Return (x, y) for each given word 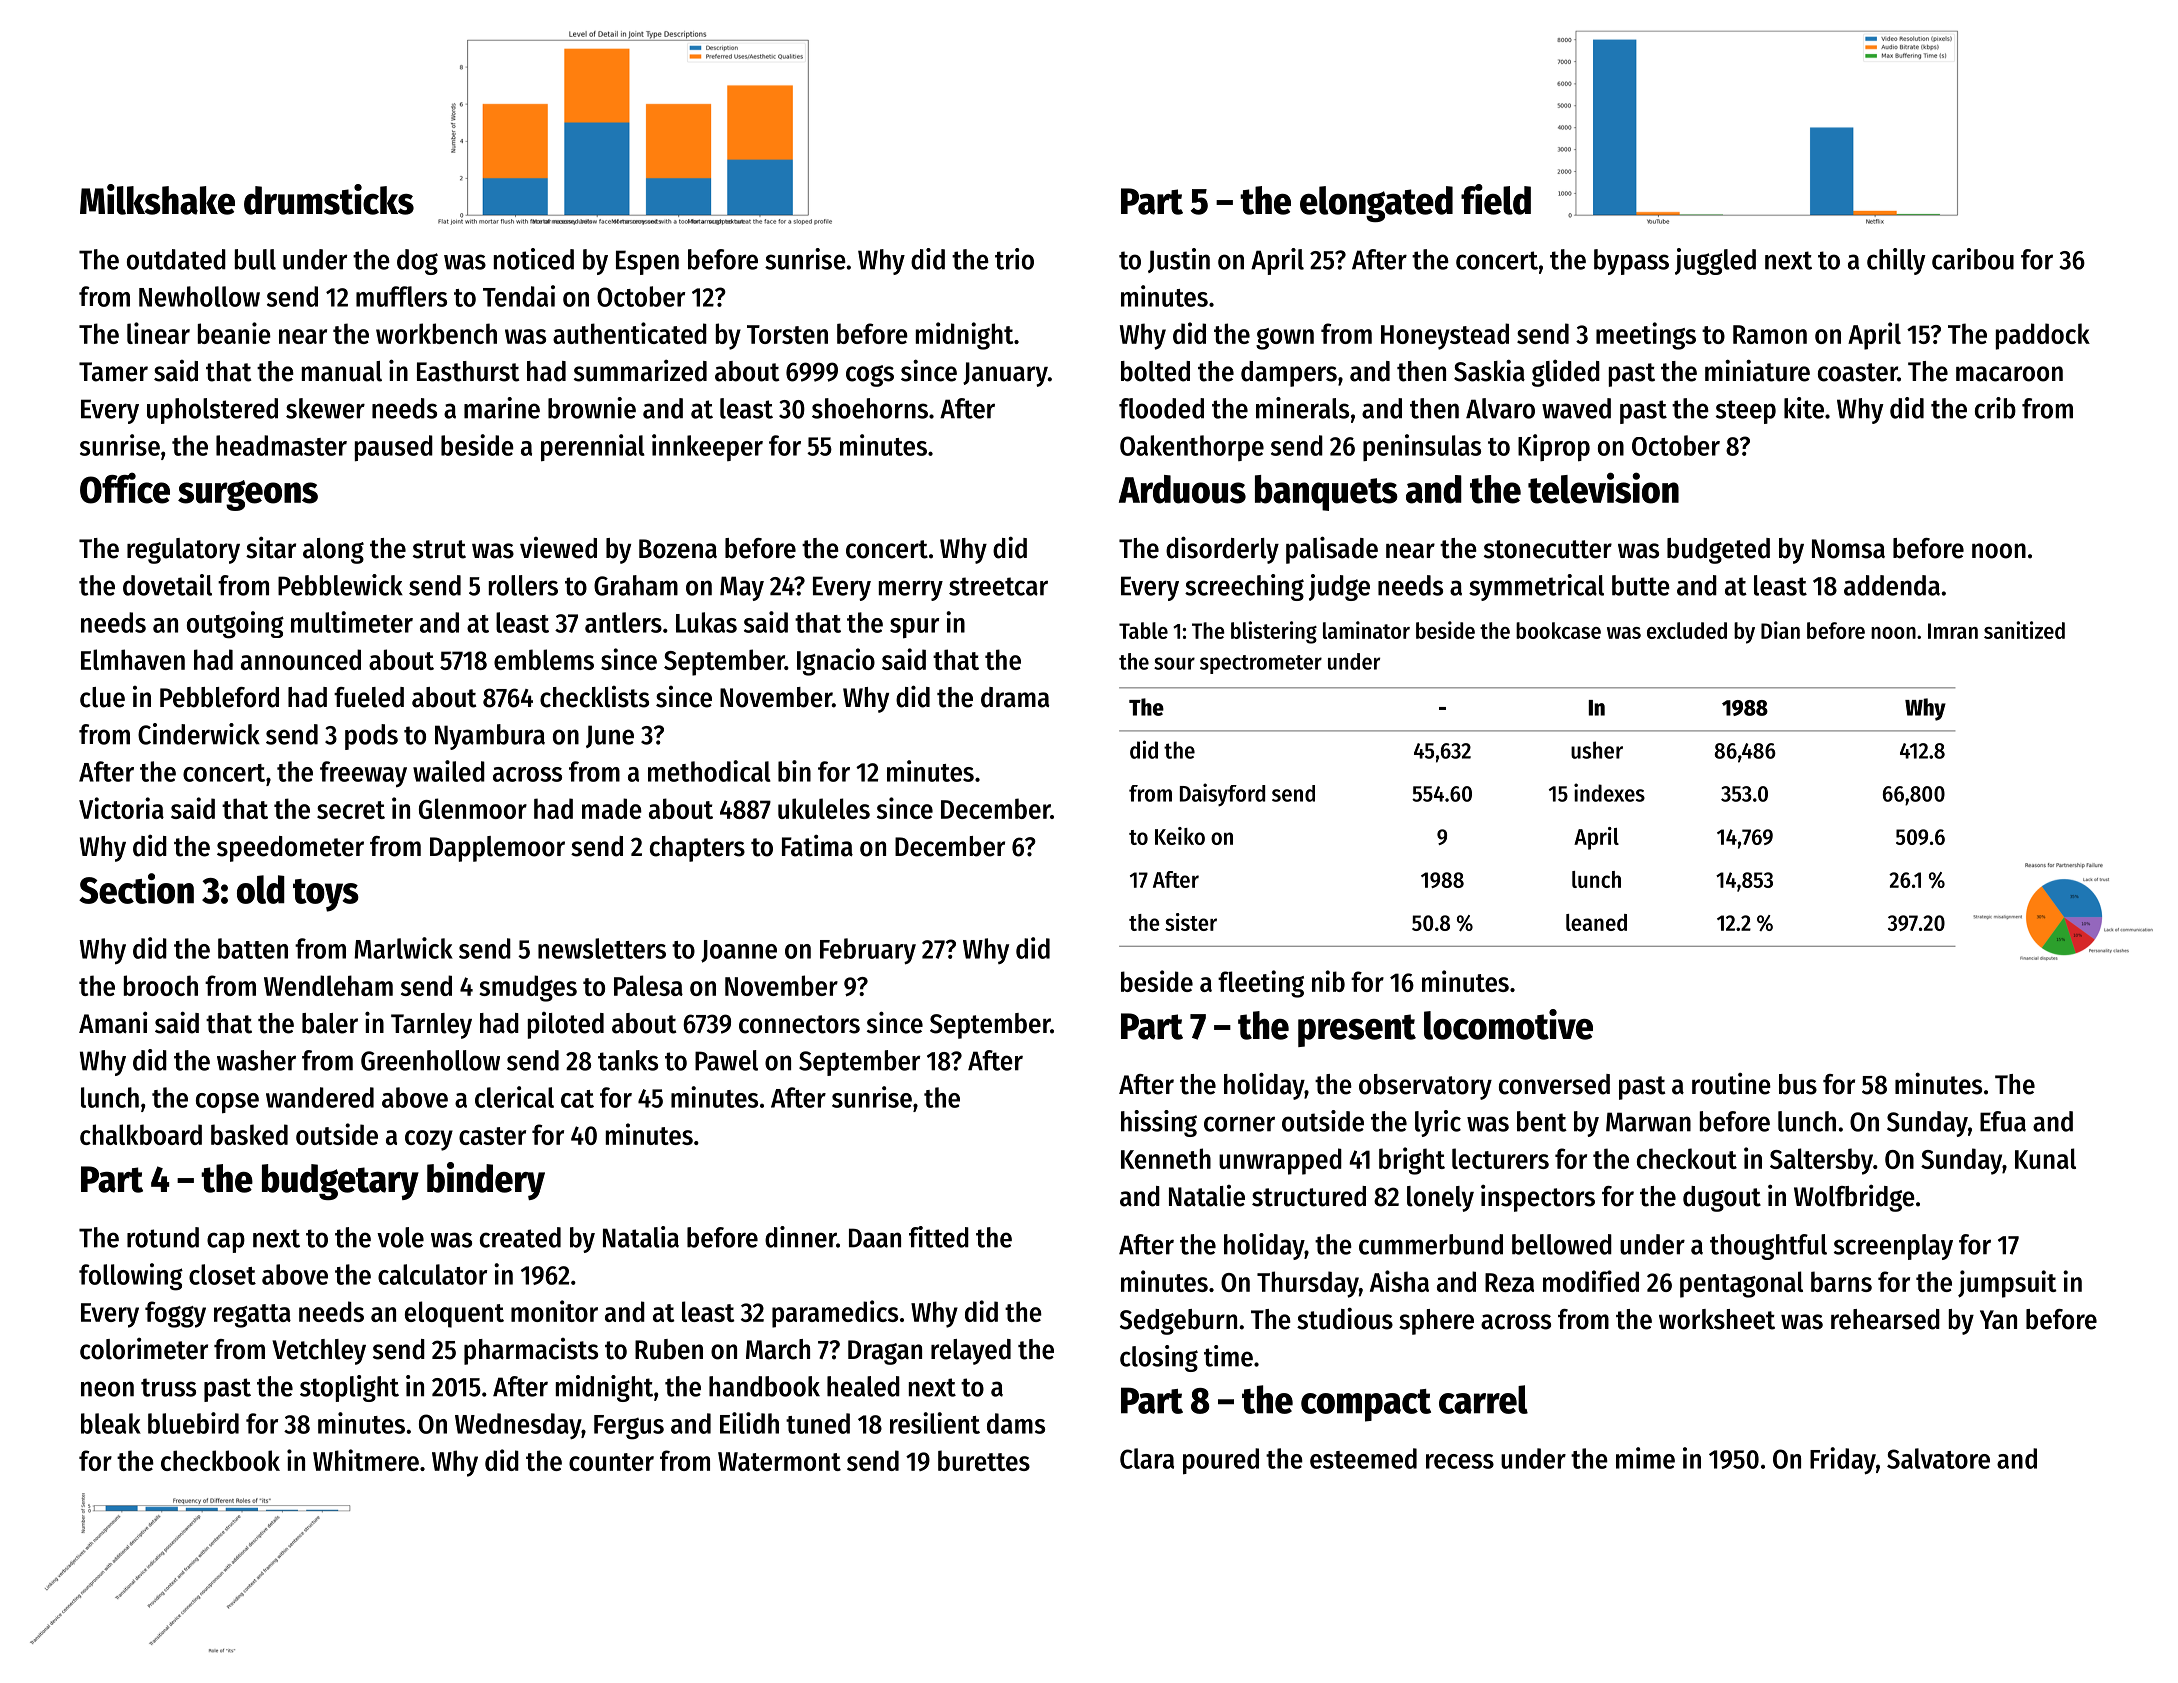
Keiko (1180, 836)
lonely (1440, 1199)
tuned (818, 1423)
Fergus (629, 1427)
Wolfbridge (1854, 1198)
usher (1597, 750)
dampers (1289, 374)
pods (371, 737)
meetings (1646, 336)
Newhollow (199, 296)
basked (249, 1134)
